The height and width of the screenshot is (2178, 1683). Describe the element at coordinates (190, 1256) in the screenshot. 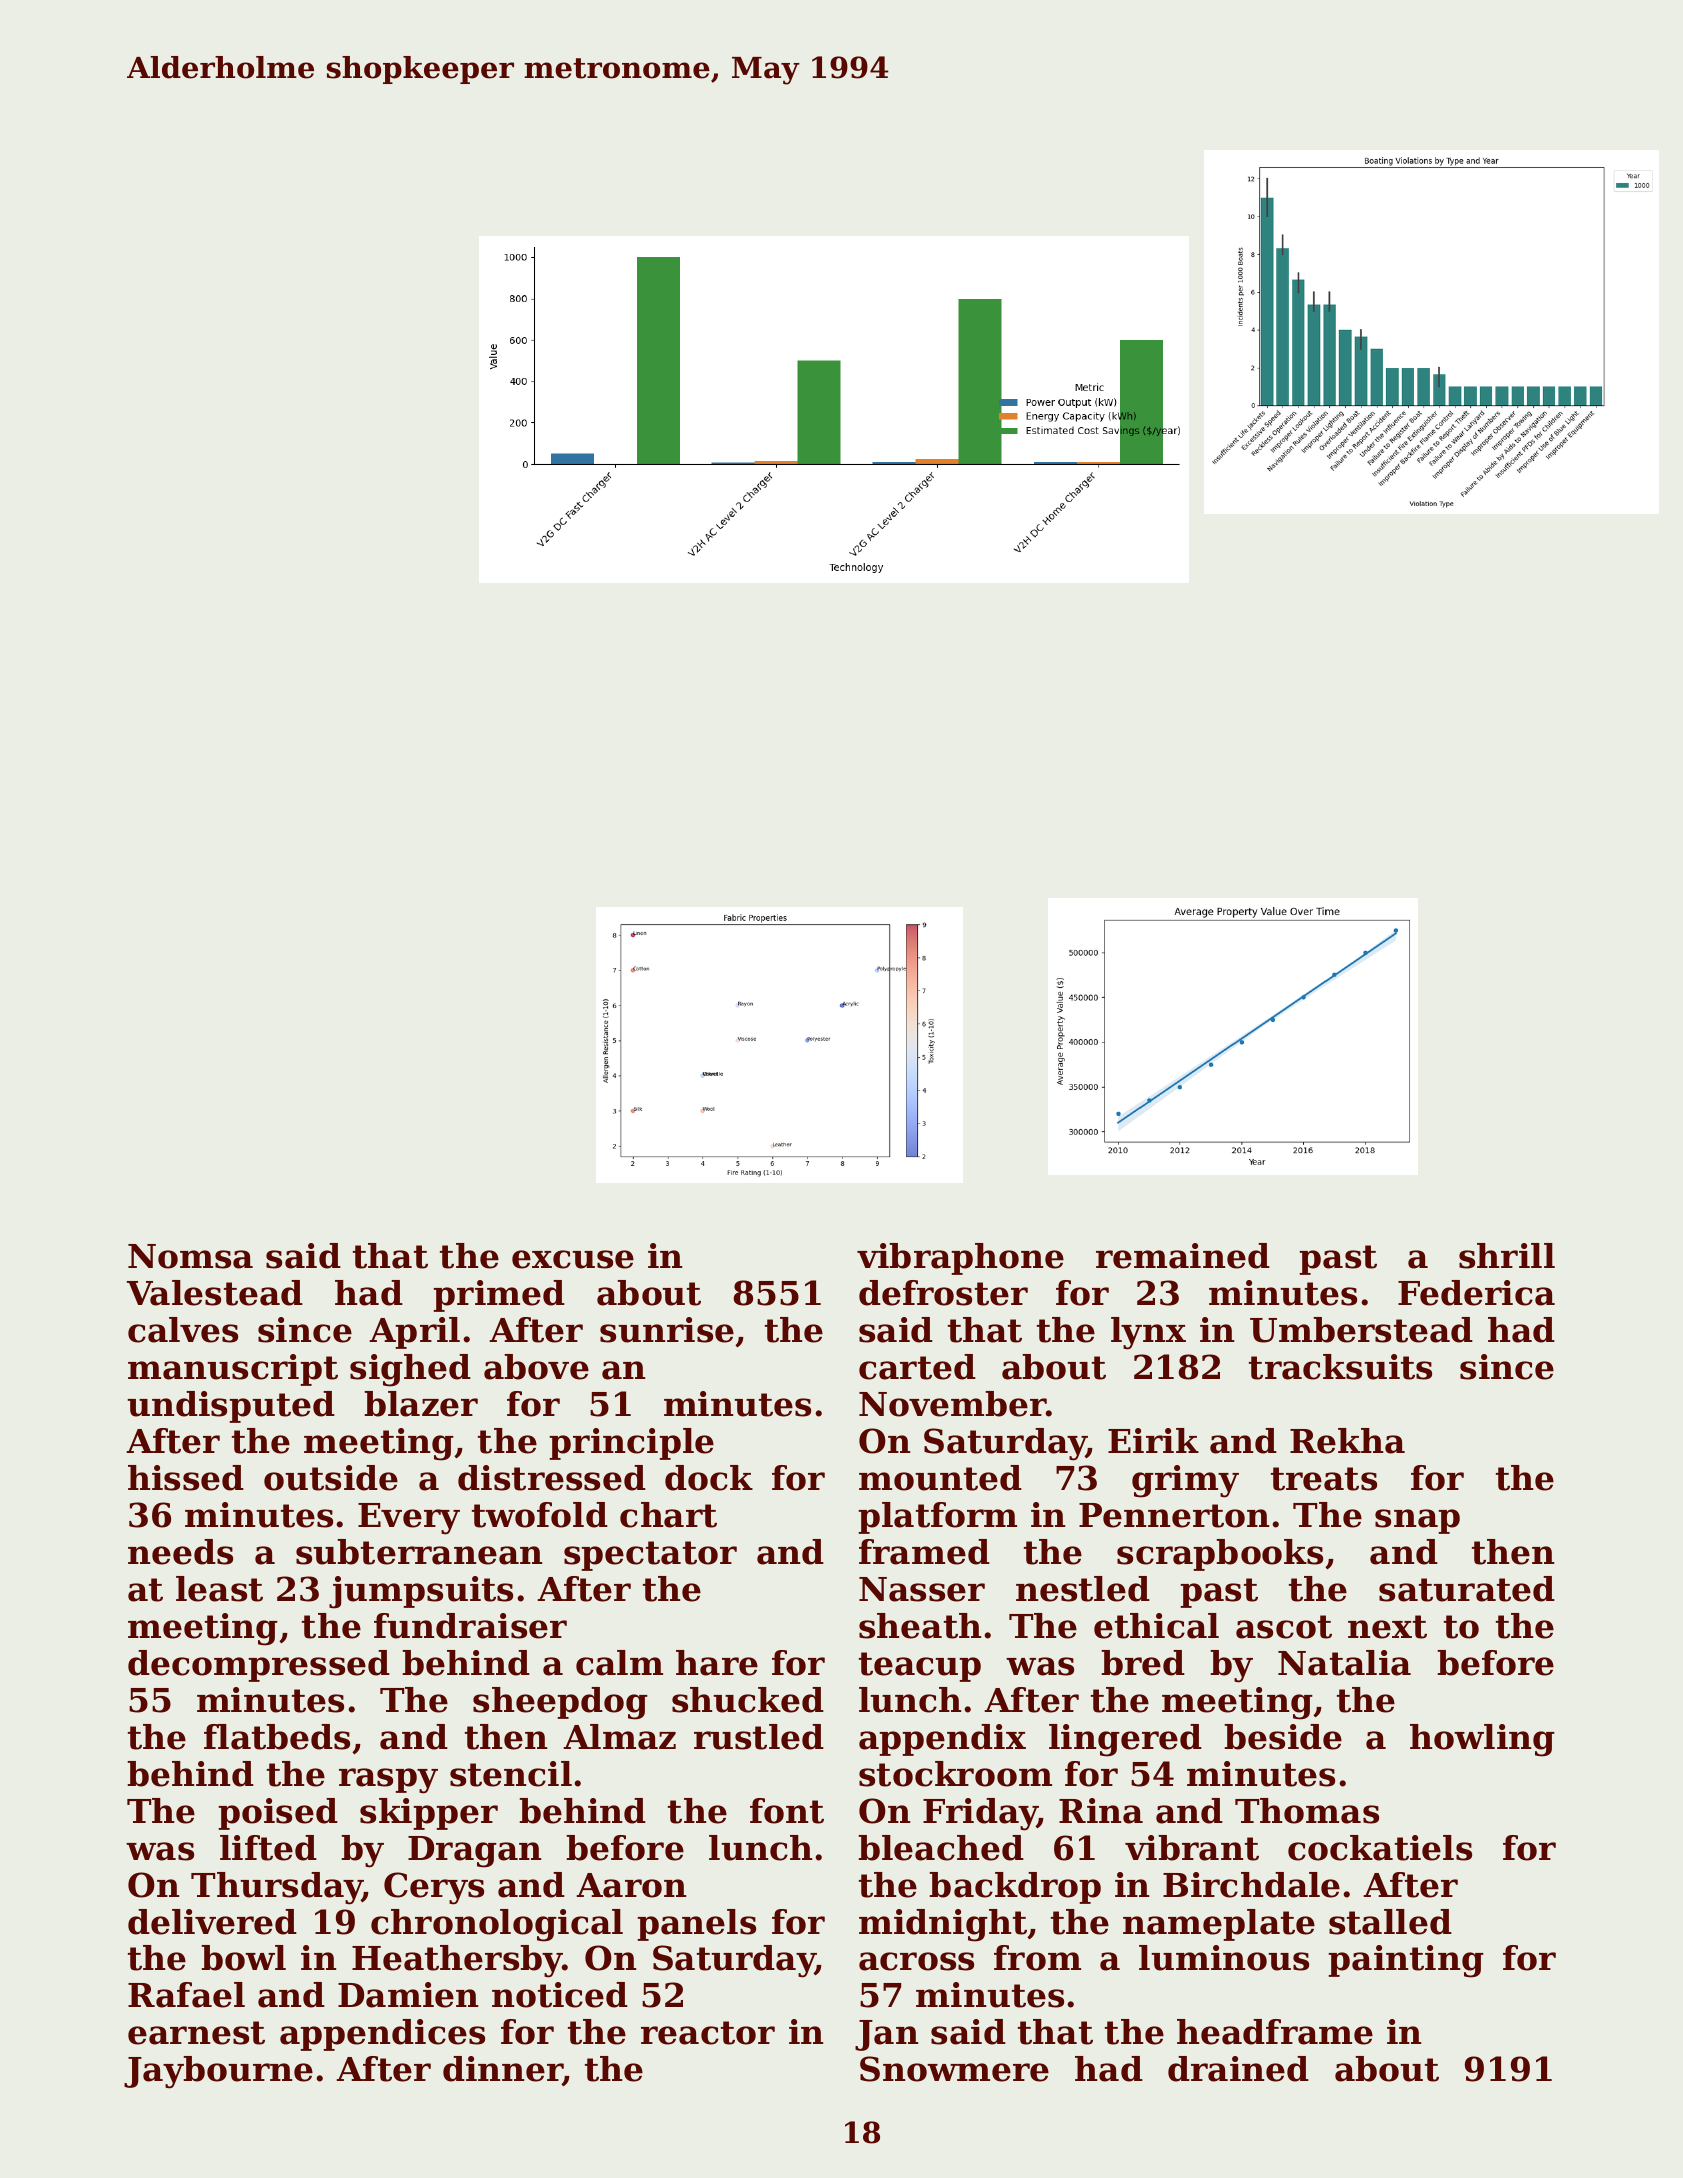

I see `Nomsa` at that location.
